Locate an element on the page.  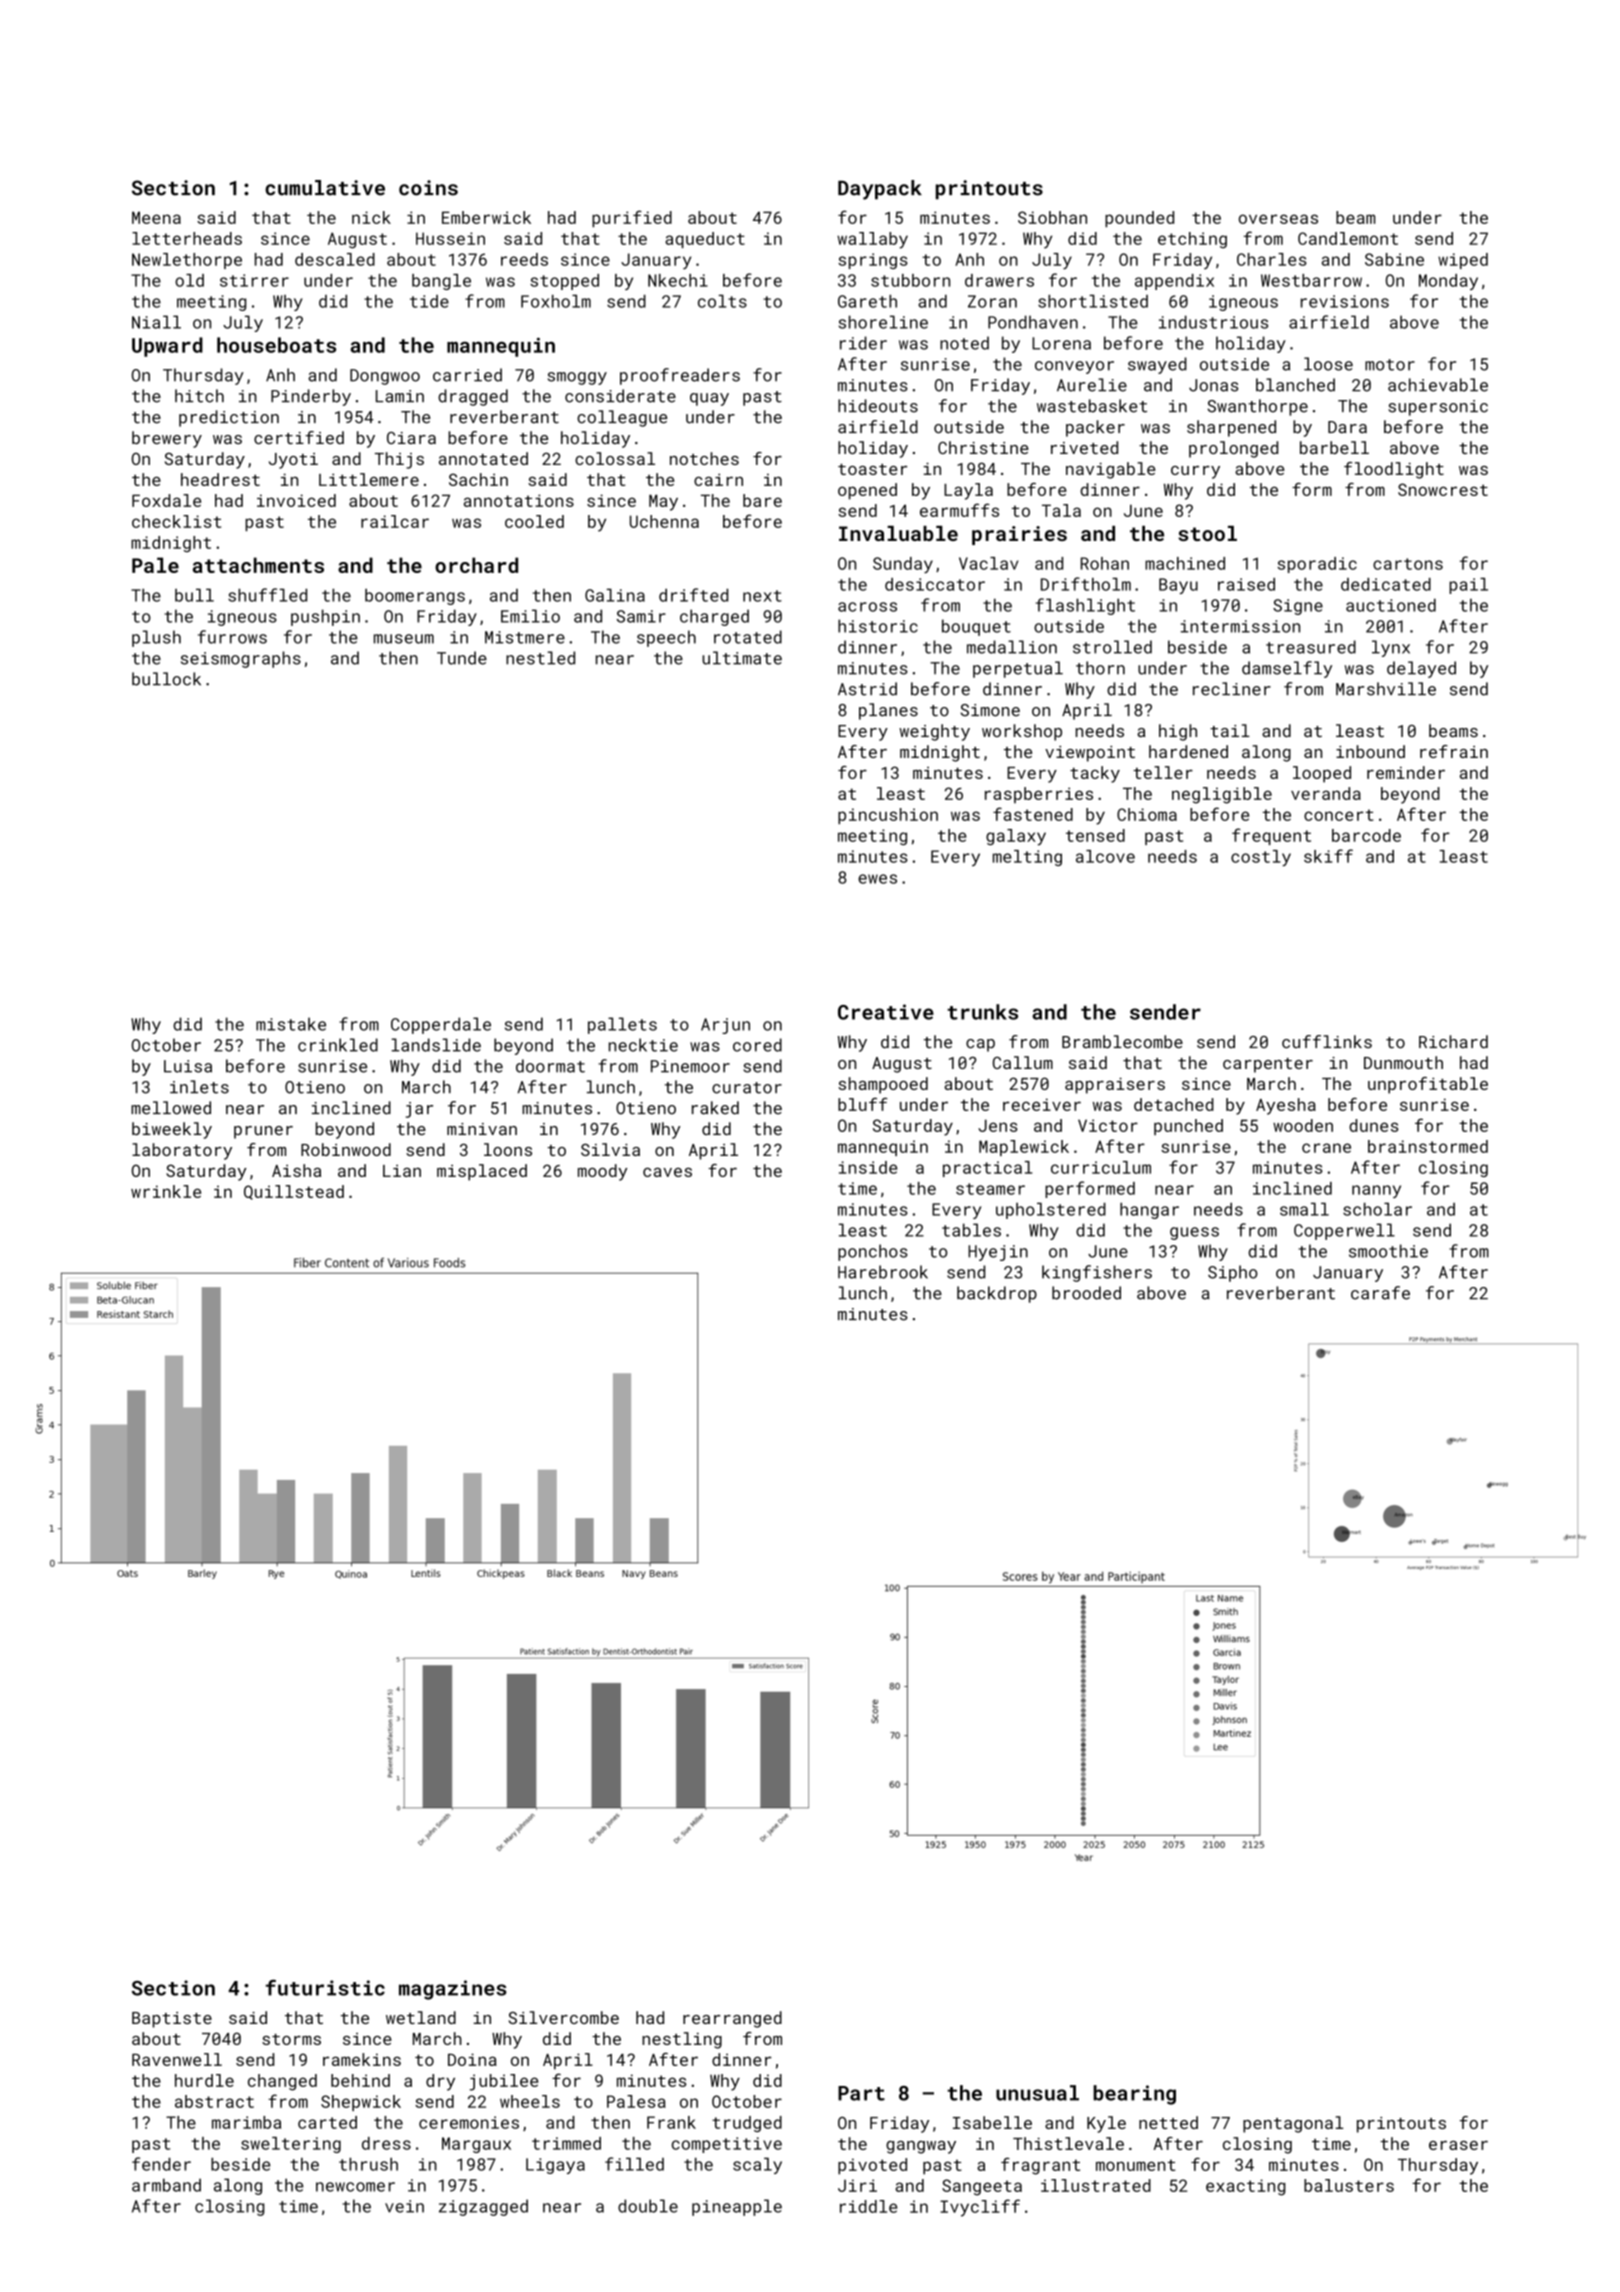
pail is located at coordinates (1468, 586).
